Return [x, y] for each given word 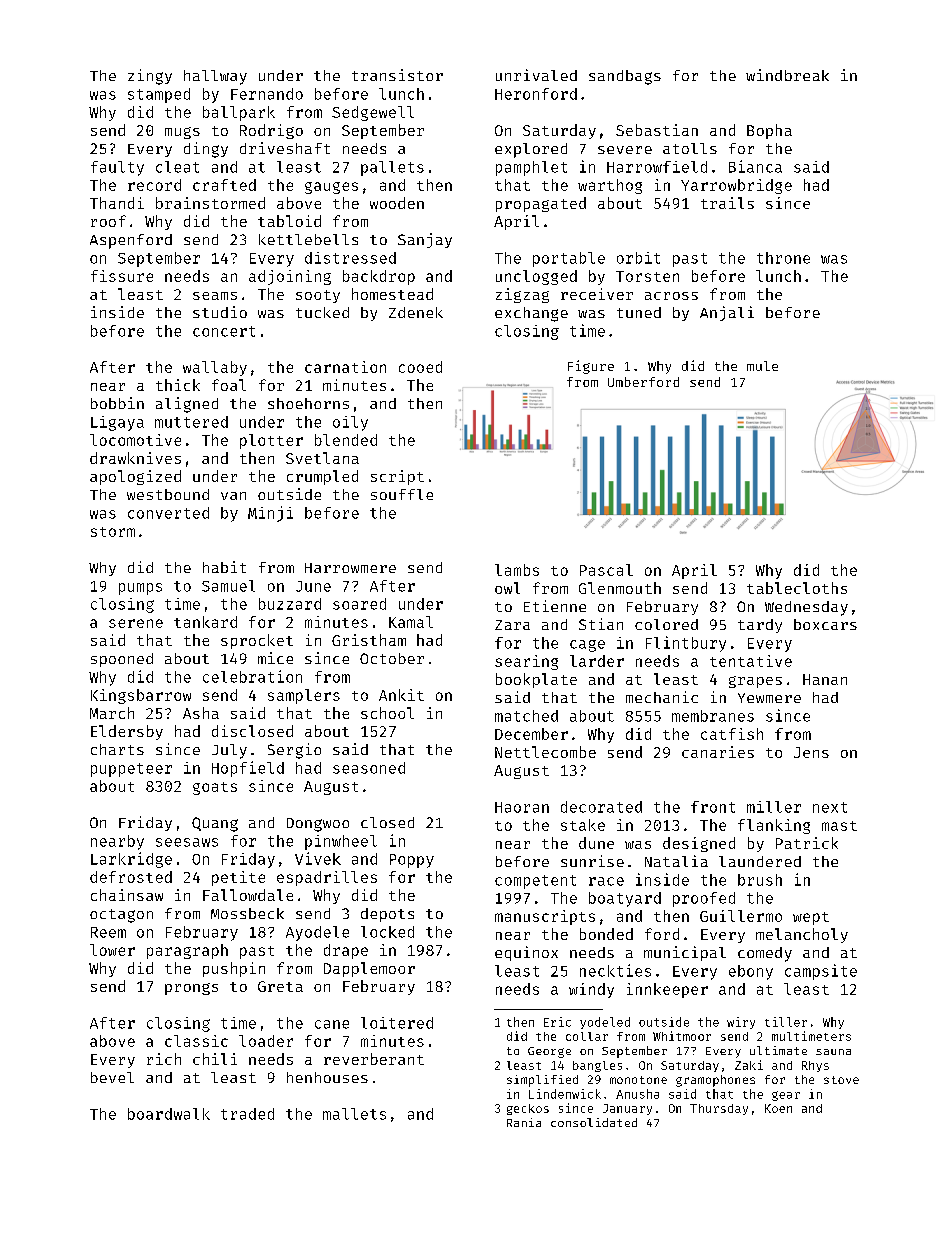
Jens [811, 752]
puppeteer [131, 770]
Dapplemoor [369, 969]
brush [760, 880]
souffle [402, 494]
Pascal [606, 570]
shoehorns [308, 403]
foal [229, 385]
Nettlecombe [545, 752]
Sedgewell [373, 113]
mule [762, 366]
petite [238, 878]
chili [215, 1059]
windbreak [787, 75]
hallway [215, 77]
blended [346, 440]
